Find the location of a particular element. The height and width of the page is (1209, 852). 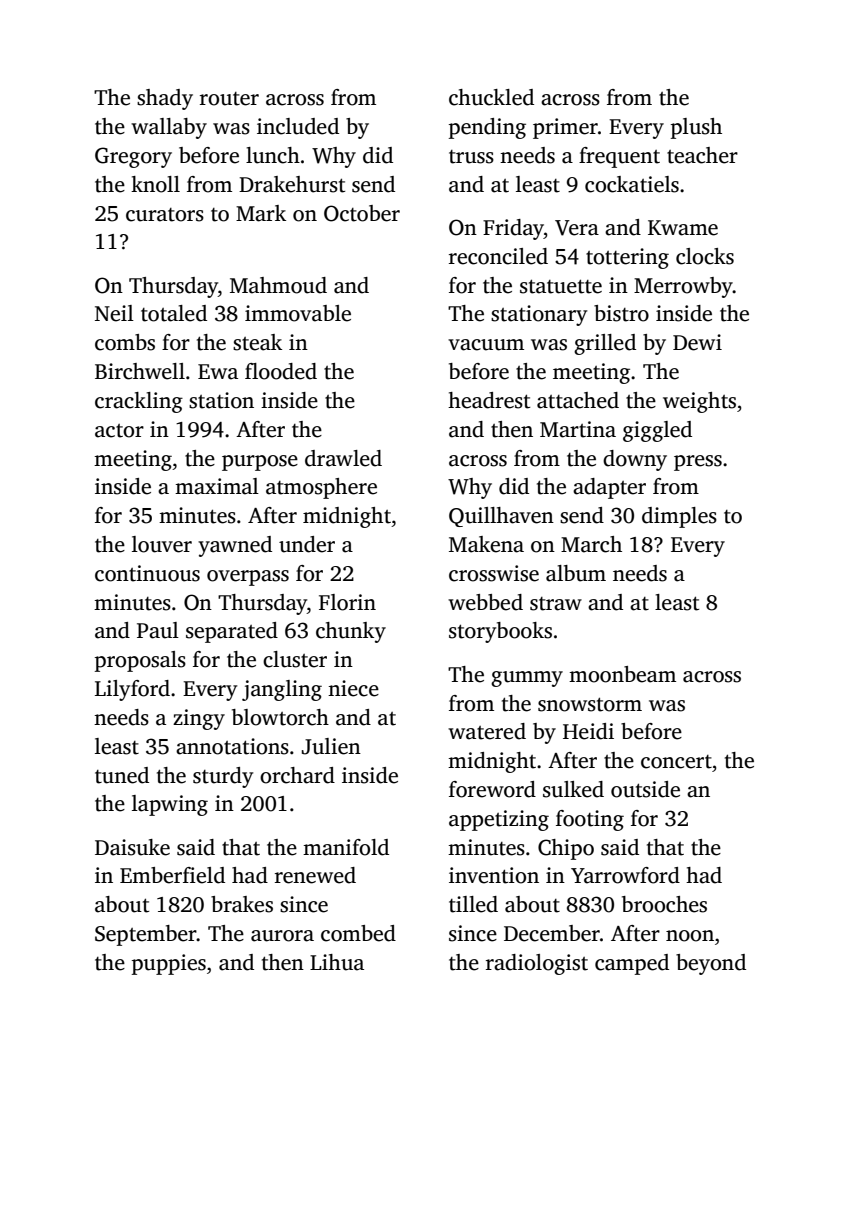

actor is located at coordinates (119, 431).
